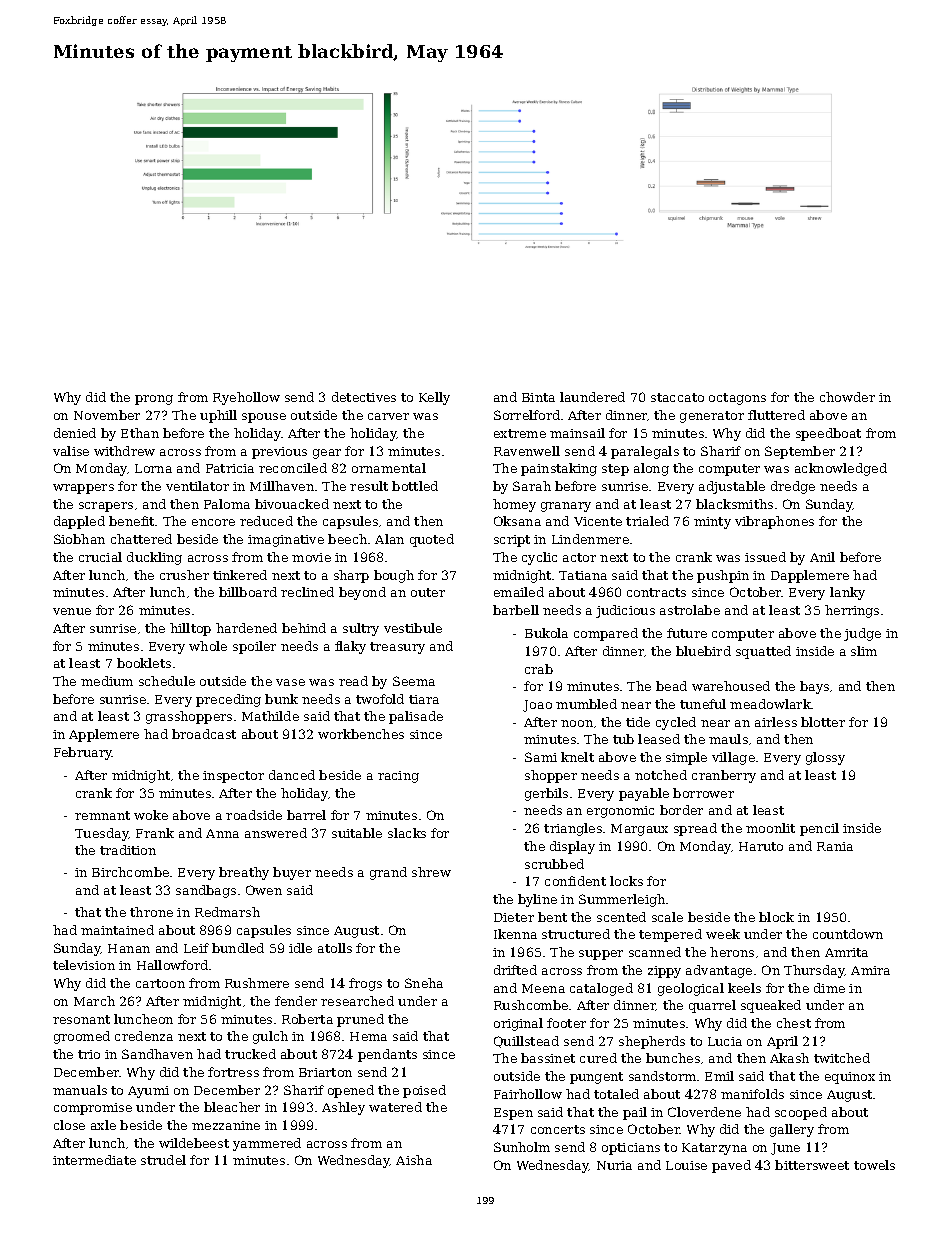 The image size is (952, 1233). What do you see at coordinates (671, 686) in the document?
I see `bead` at bounding box center [671, 686].
